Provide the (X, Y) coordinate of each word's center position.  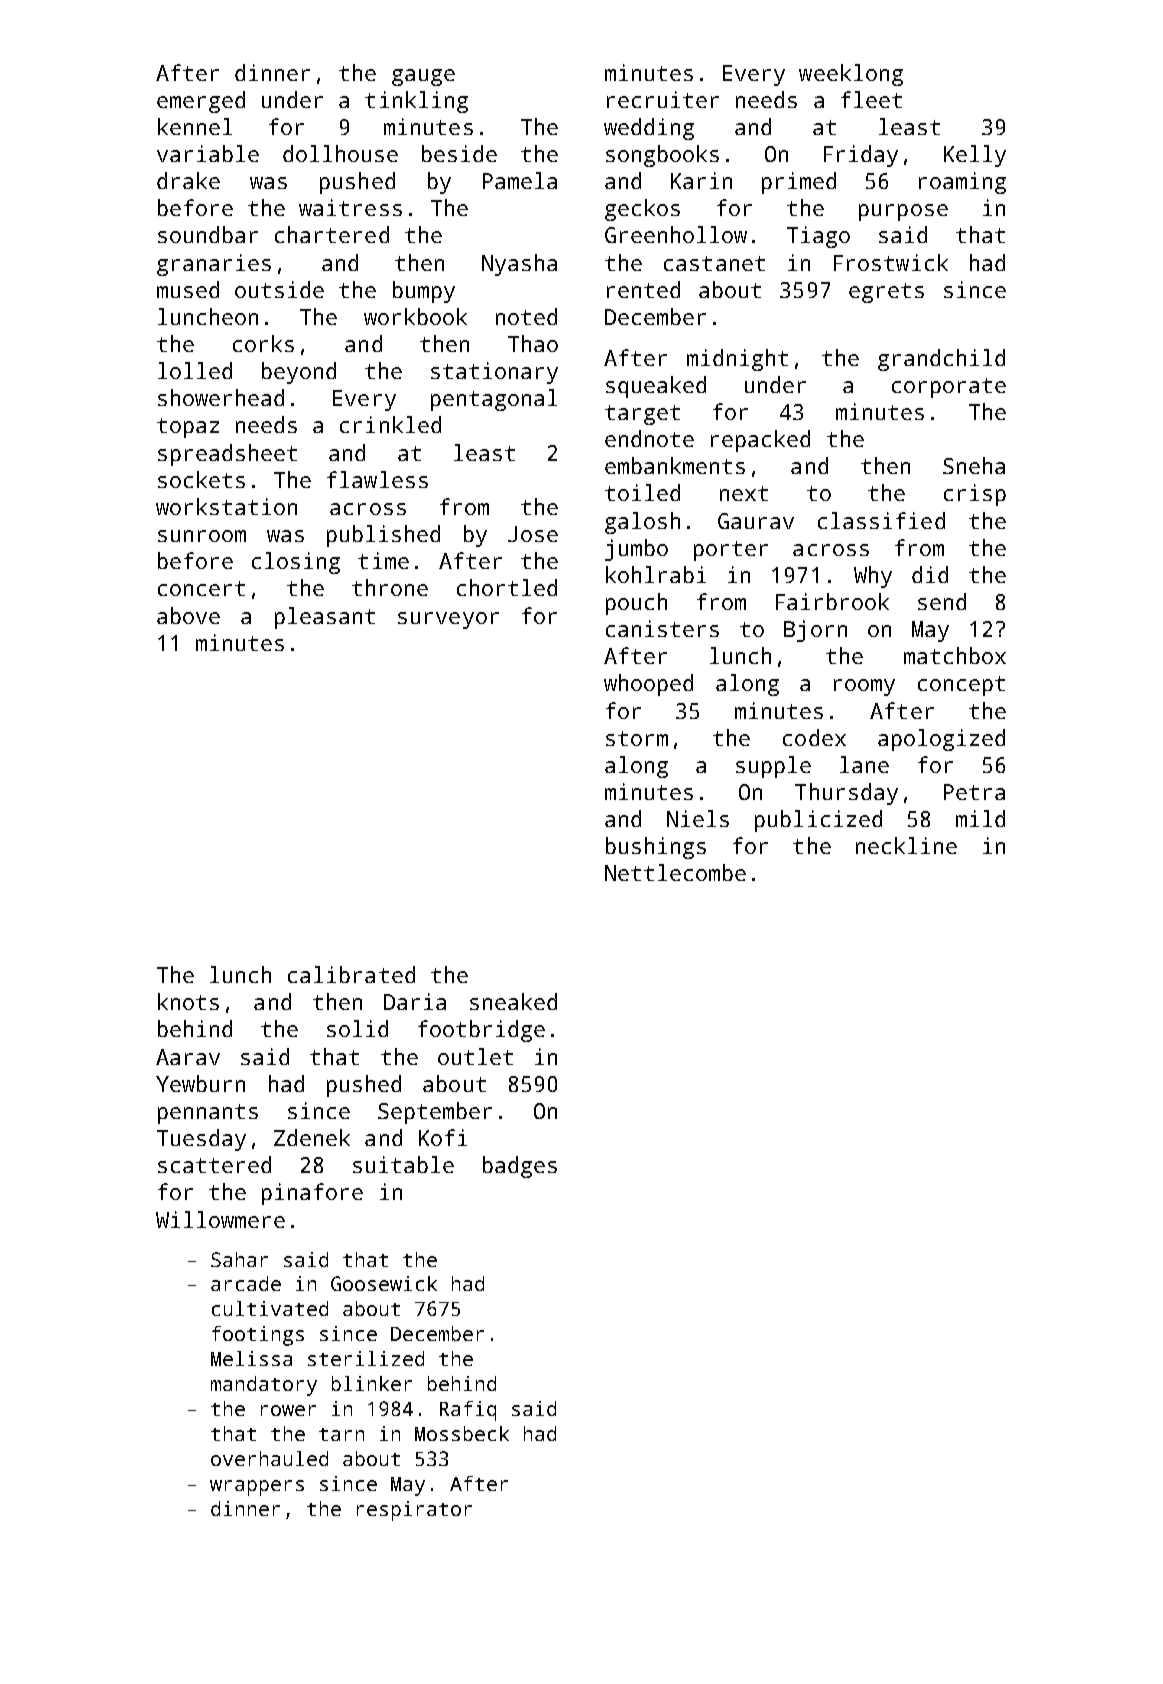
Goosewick (384, 1283)
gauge (423, 77)
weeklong (851, 75)
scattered (214, 1164)
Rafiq (468, 1411)
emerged (201, 102)
